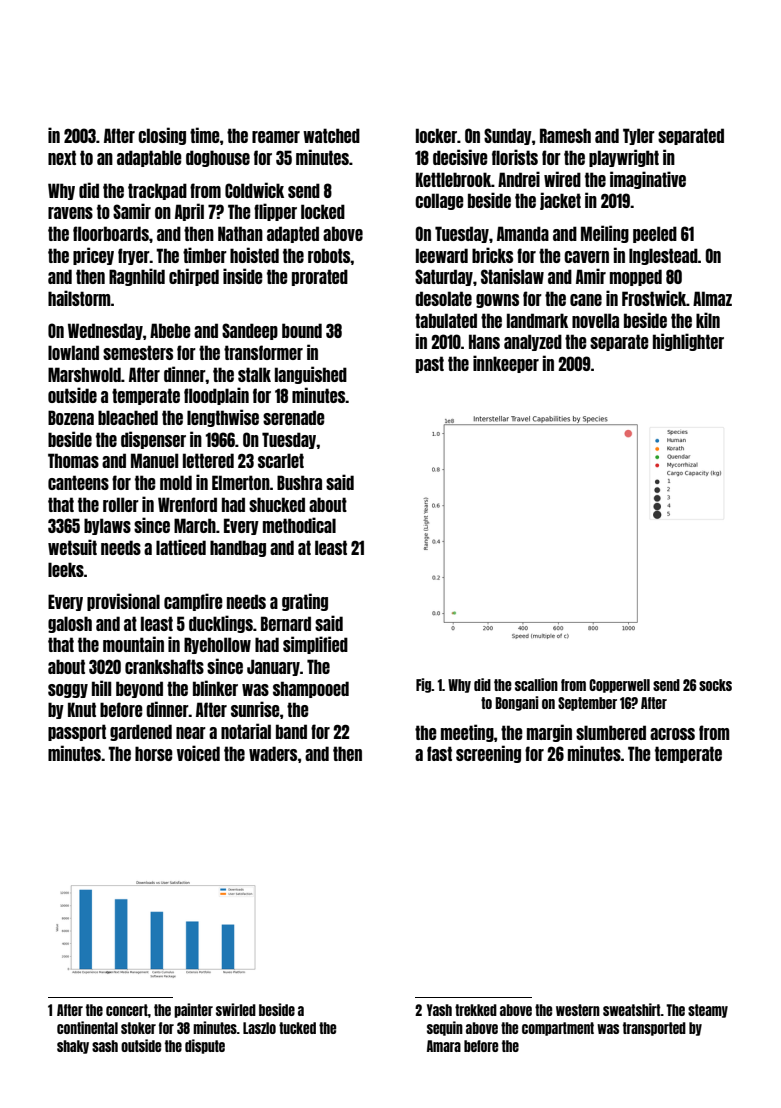  Describe the element at coordinates (77, 732) in the screenshot. I see `passport` at that location.
